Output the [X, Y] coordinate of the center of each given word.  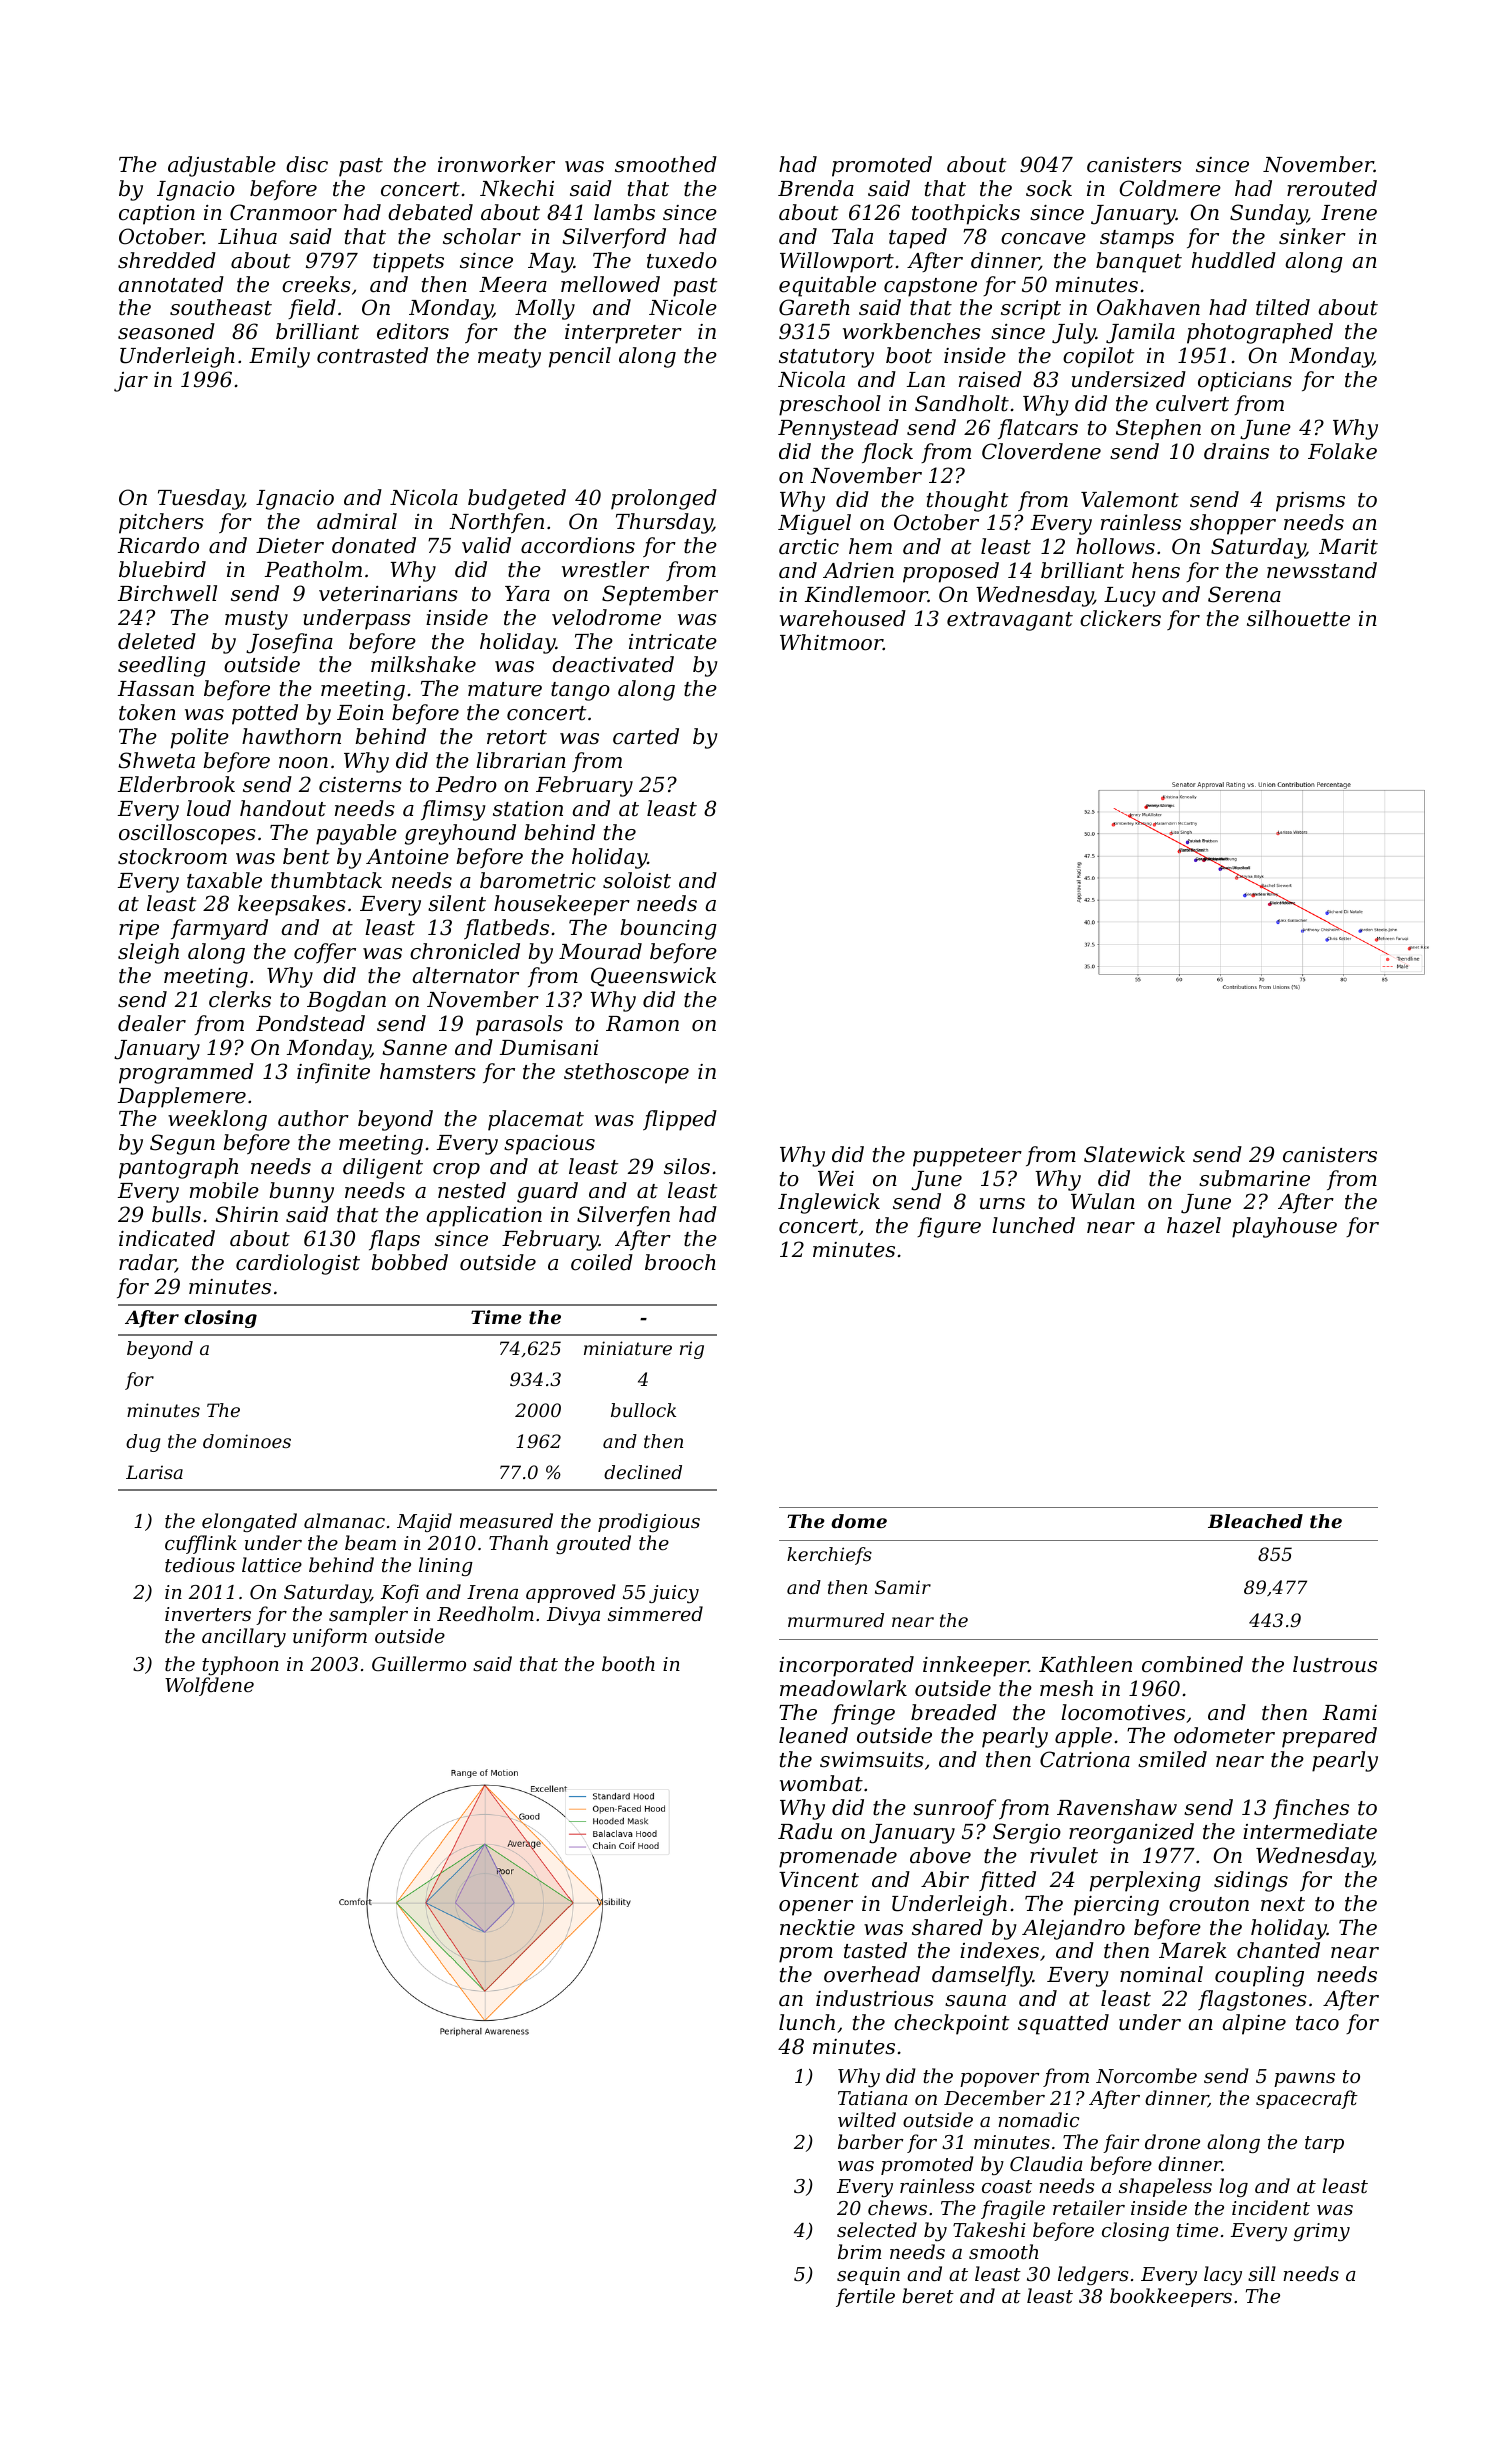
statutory [826, 358]
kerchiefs [829, 1556]
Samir [903, 1587]
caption [157, 215]
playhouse [1284, 1227]
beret [928, 2295]
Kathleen [1085, 1664]
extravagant [1010, 621]
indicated [167, 1238]
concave [1043, 239]
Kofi [400, 1593]
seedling [162, 666]
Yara [527, 594]
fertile [865, 2297]
